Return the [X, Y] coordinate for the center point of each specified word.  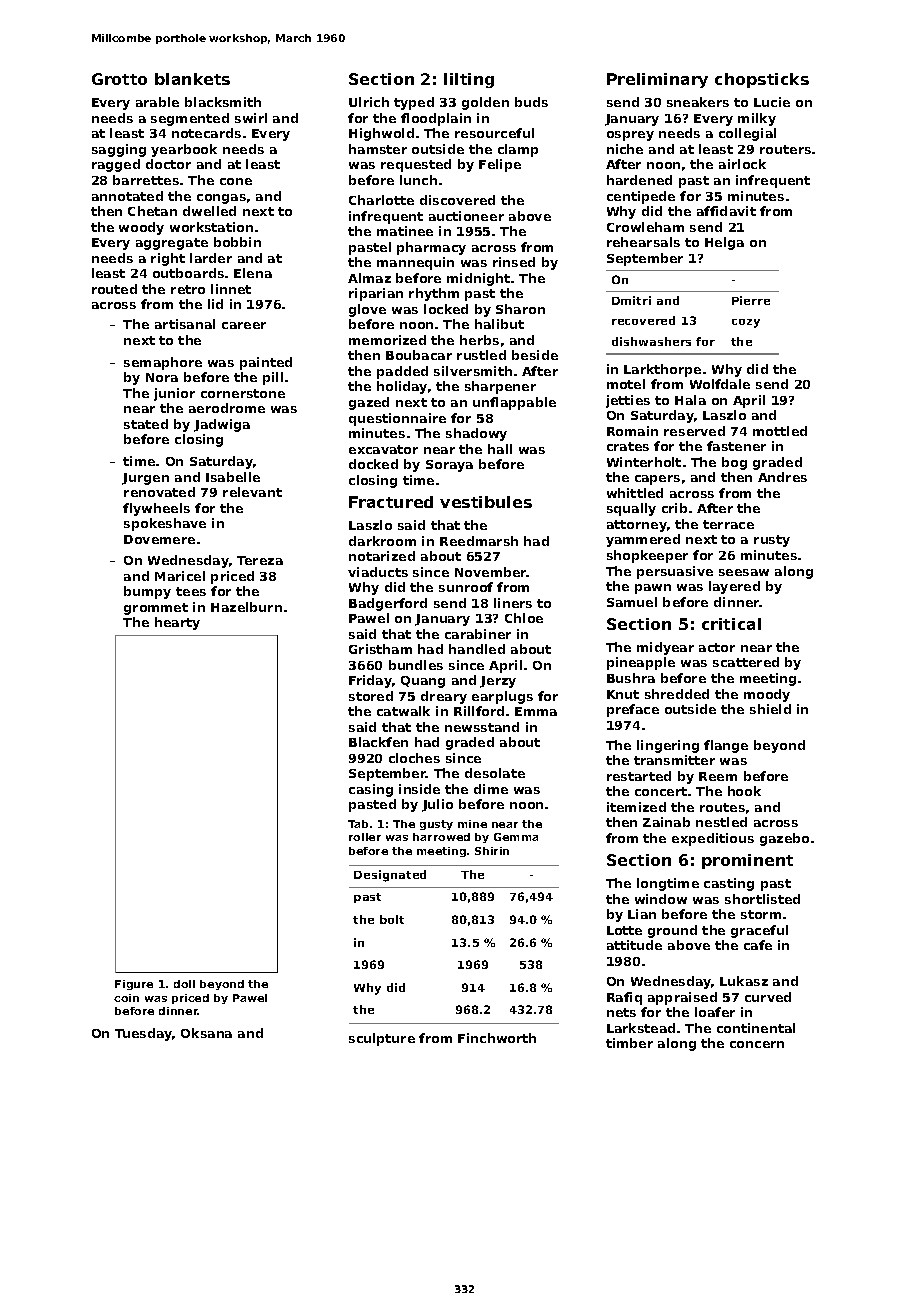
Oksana [206, 1033]
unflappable [514, 403]
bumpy [147, 592]
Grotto [119, 79]
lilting [469, 80]
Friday [370, 681]
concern [757, 1044]
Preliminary [657, 80]
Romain [632, 431]
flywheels [156, 509]
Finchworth [497, 1038]
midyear [665, 648]
